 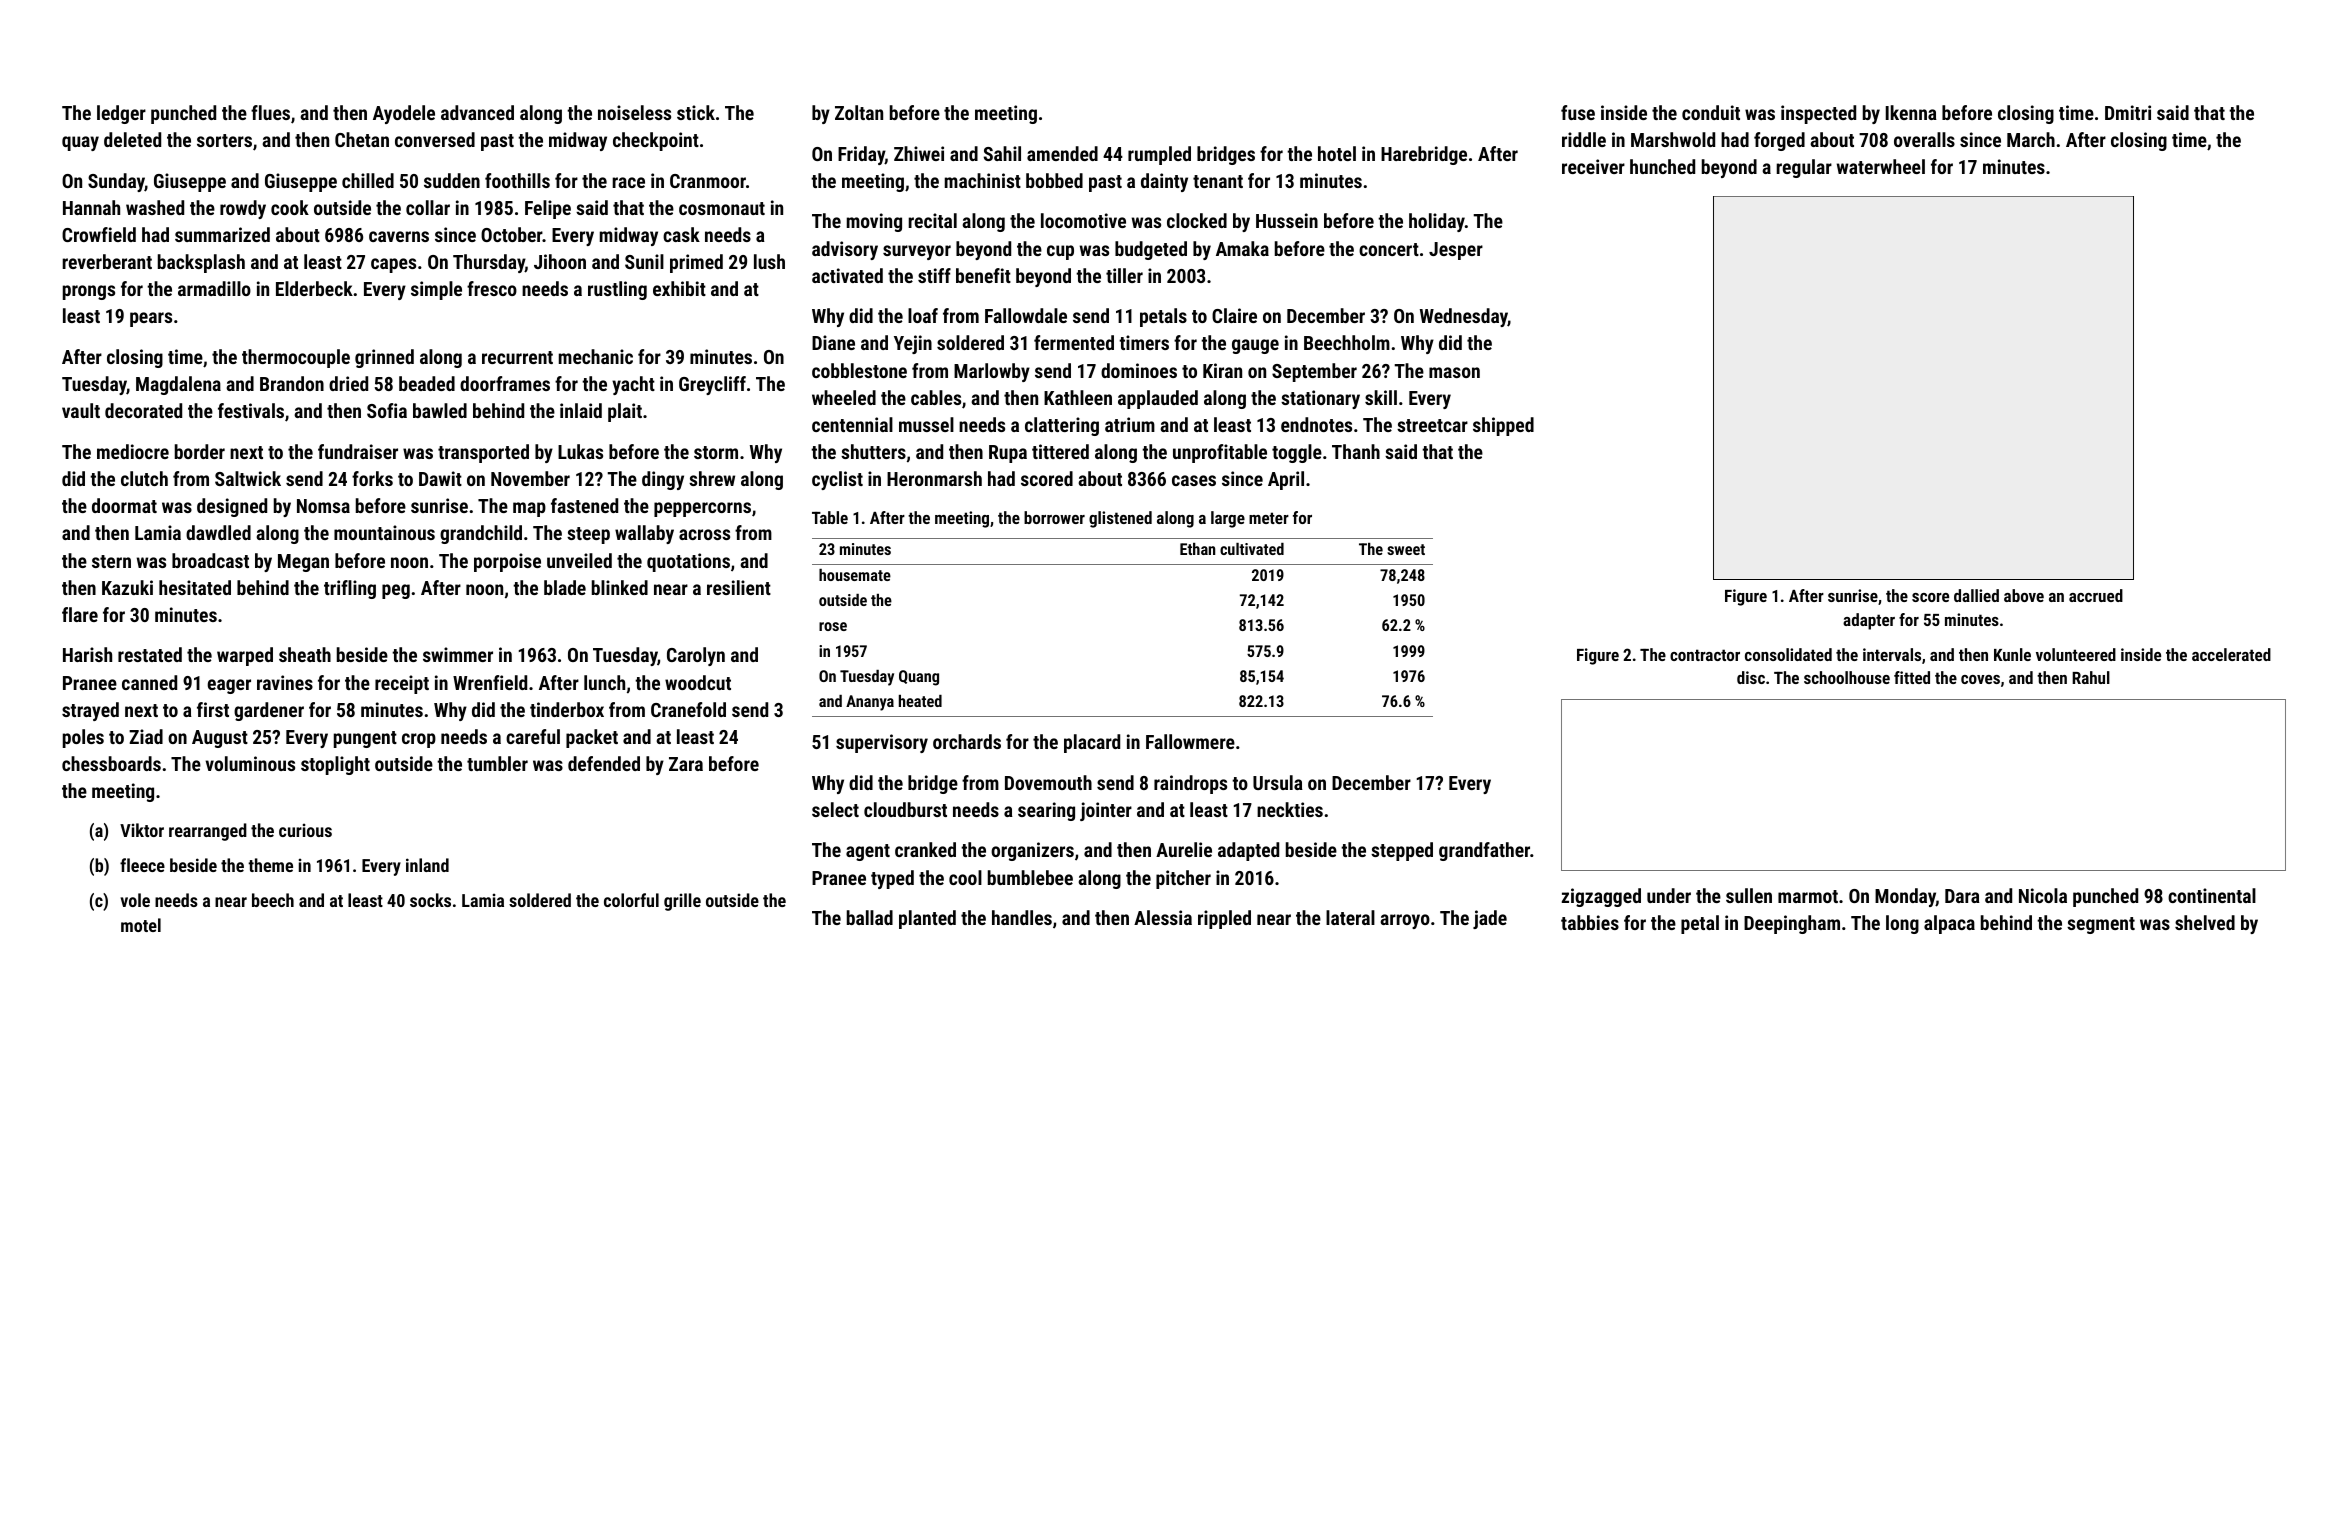 I want to click on festivals, so click(x=251, y=410).
